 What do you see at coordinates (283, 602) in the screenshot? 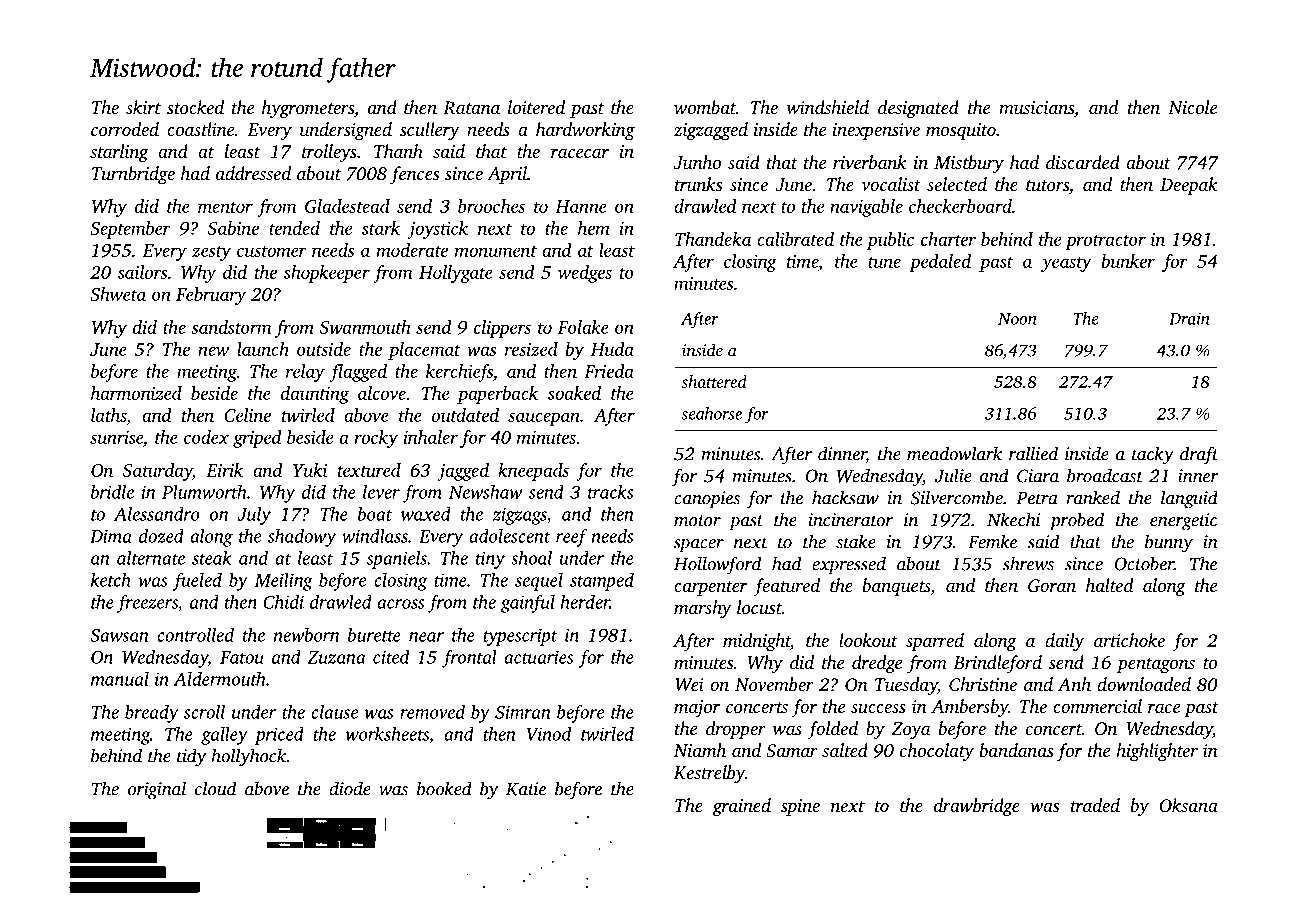
I see `Chidi` at bounding box center [283, 602].
